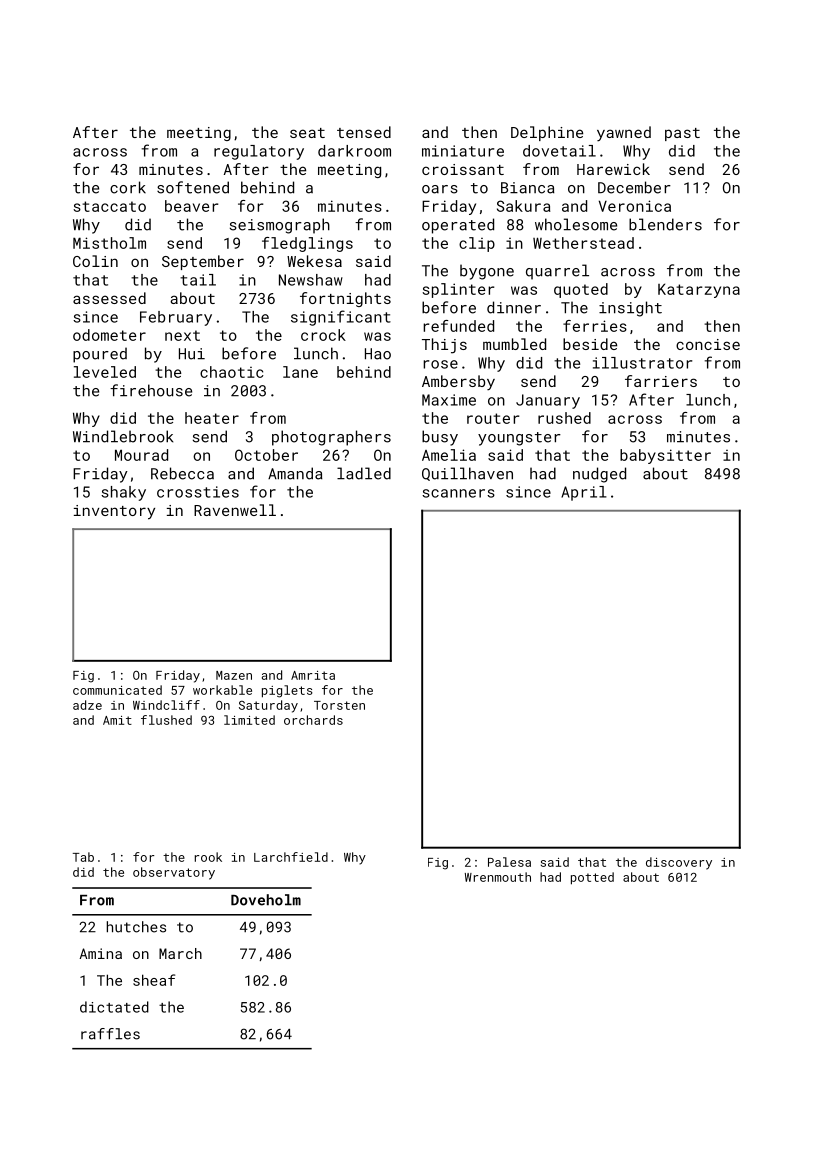 The height and width of the image is (1153, 813). Describe the element at coordinates (307, 244) in the image. I see `fledglings` at that location.
